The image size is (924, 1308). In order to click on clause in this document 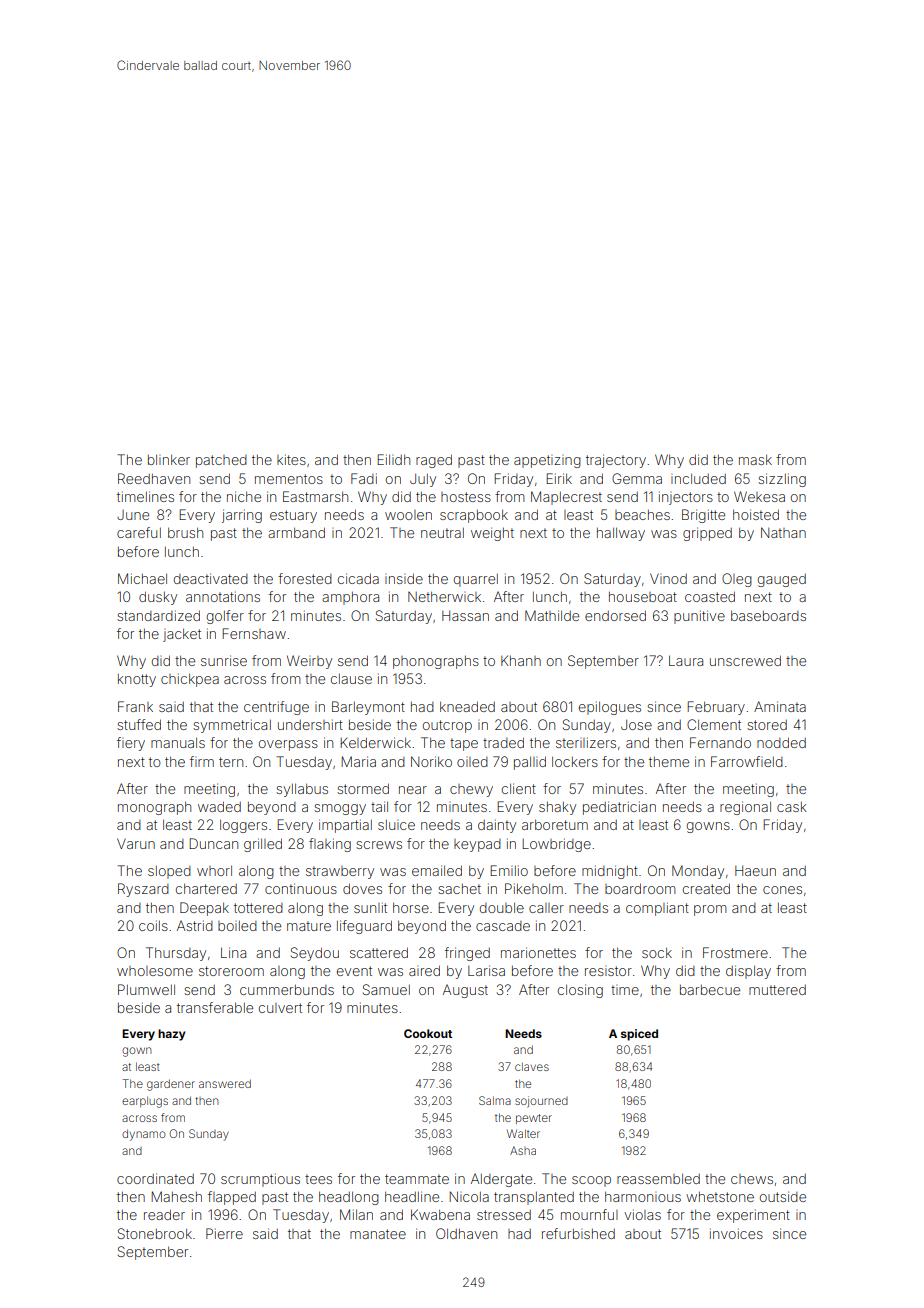, I will do `click(351, 679)`.
